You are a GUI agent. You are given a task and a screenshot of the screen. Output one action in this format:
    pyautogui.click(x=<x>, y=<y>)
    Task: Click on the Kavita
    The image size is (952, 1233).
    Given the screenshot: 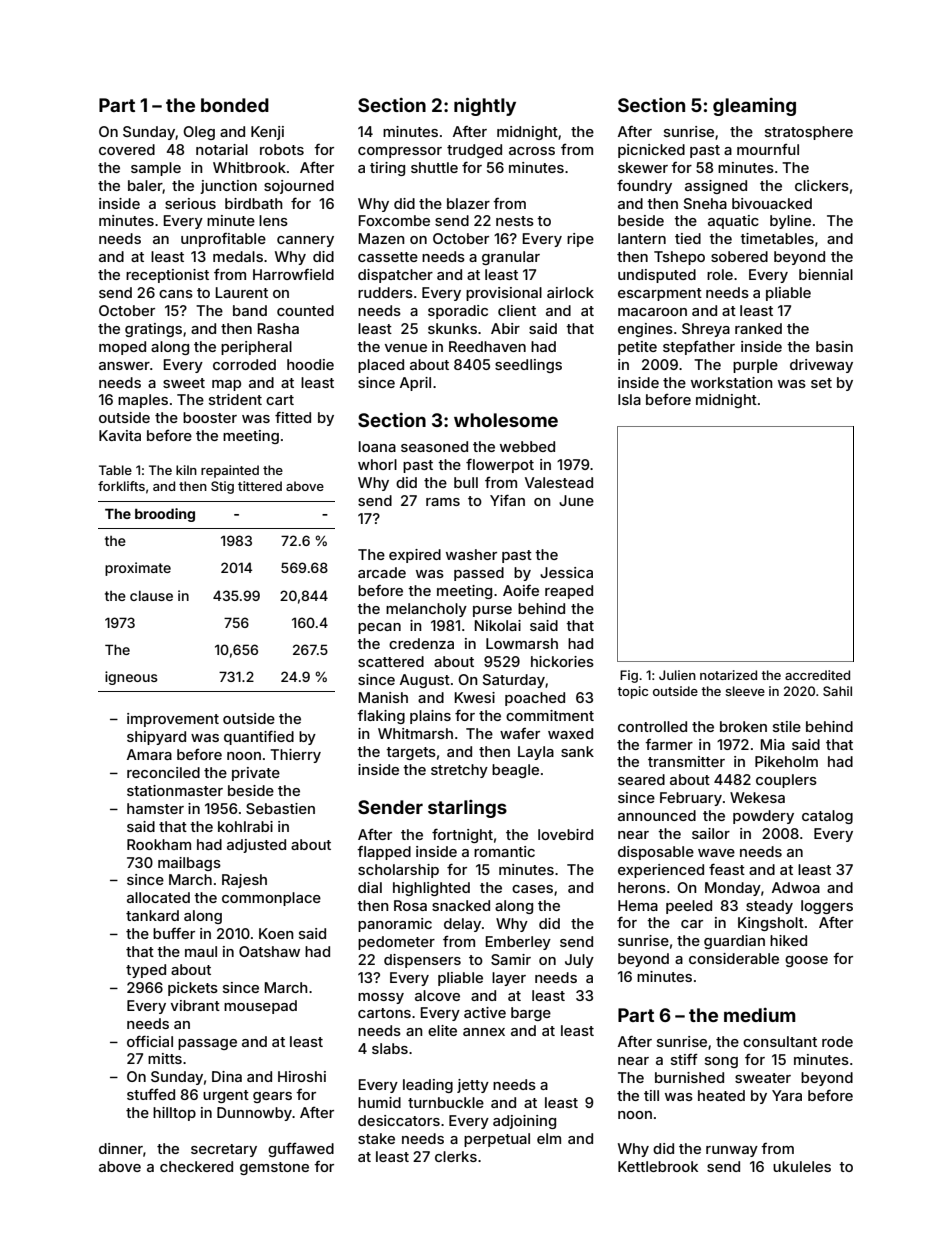 What is the action you would take?
    pyautogui.click(x=120, y=435)
